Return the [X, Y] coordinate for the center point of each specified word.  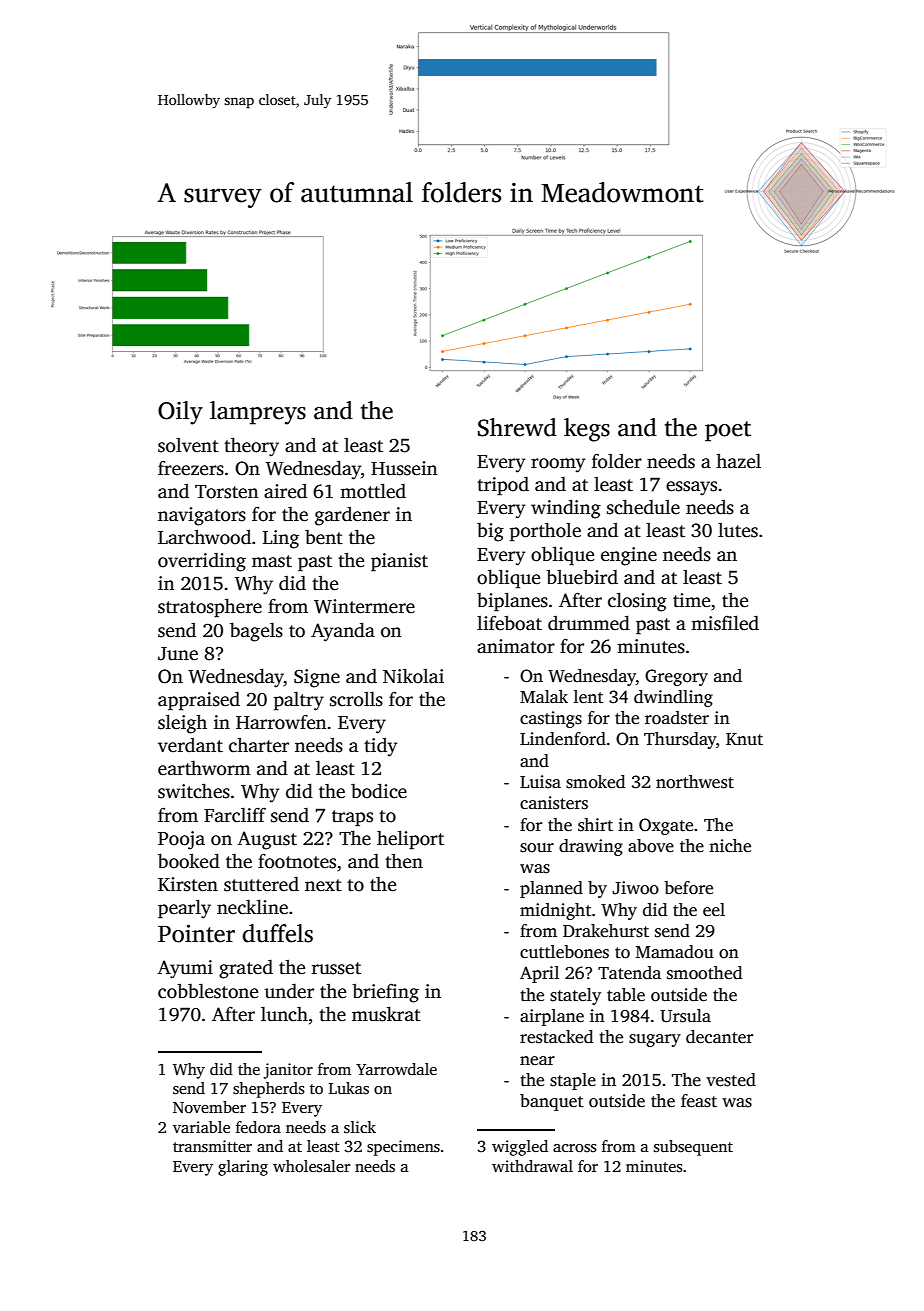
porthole [545, 532]
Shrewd [517, 427]
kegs [587, 430]
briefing [385, 993]
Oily [180, 413]
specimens [403, 1148]
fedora [258, 1127]
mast [272, 561]
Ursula [685, 1016]
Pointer [196, 933]
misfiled [725, 623]
